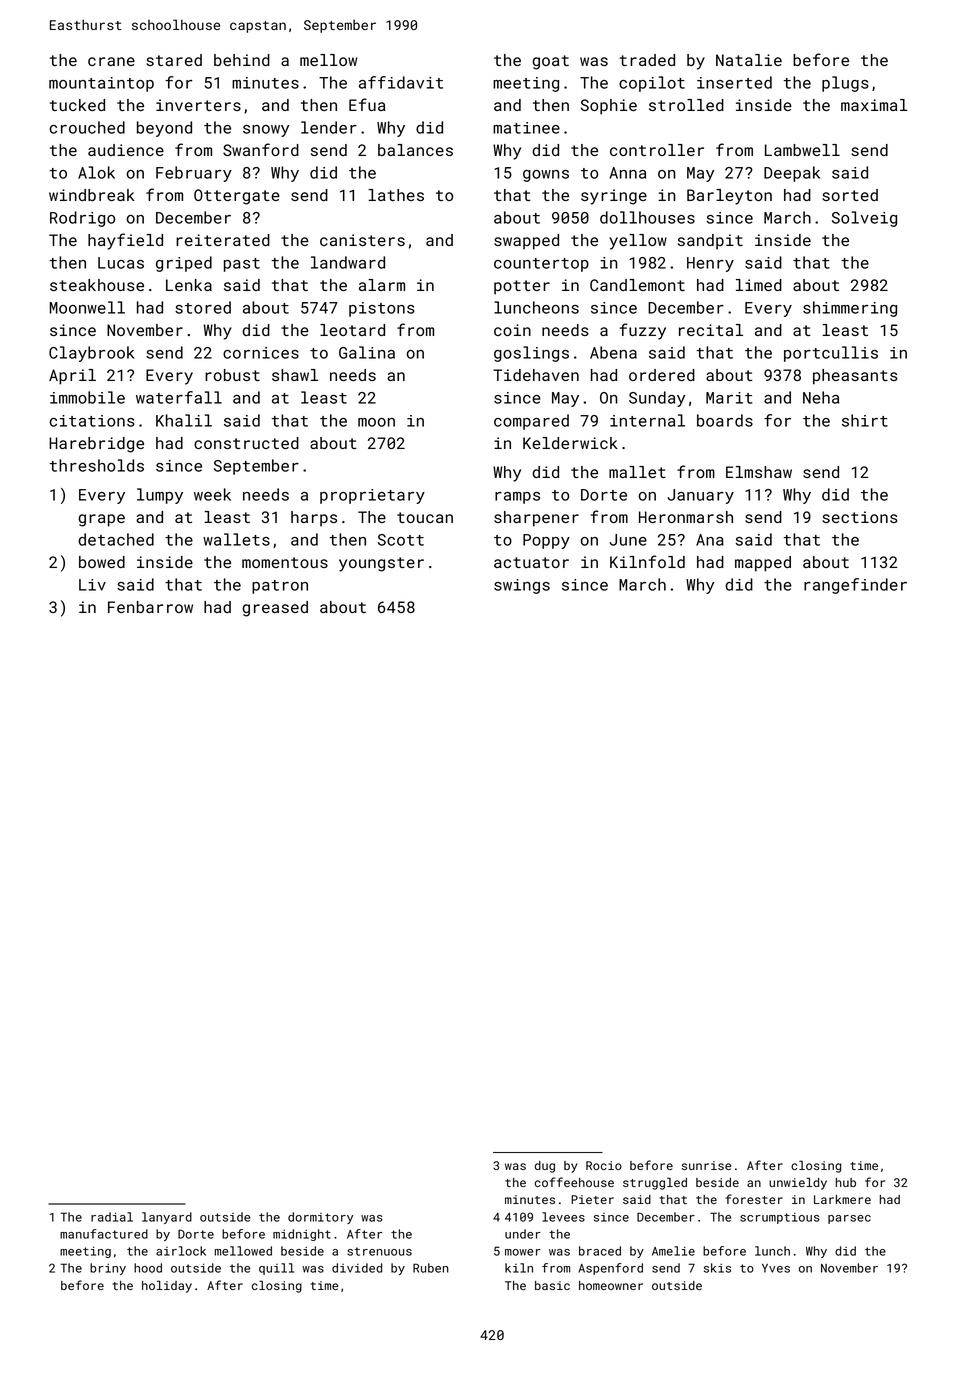 This screenshot has width=960, height=1390. Describe the element at coordinates (544, 1167) in the screenshot. I see `dug` at that location.
